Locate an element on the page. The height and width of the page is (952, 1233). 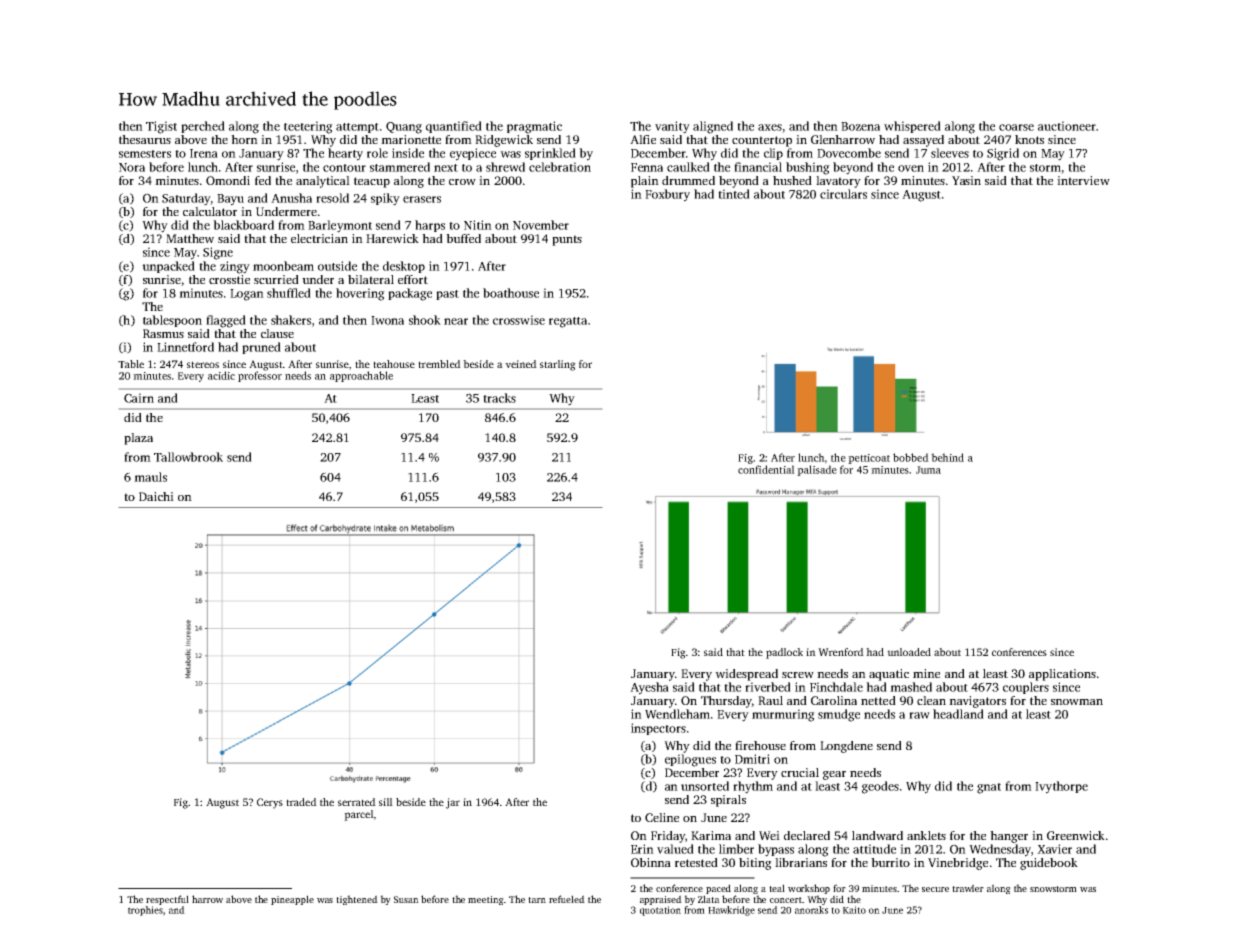
Ayesha is located at coordinates (649, 688).
